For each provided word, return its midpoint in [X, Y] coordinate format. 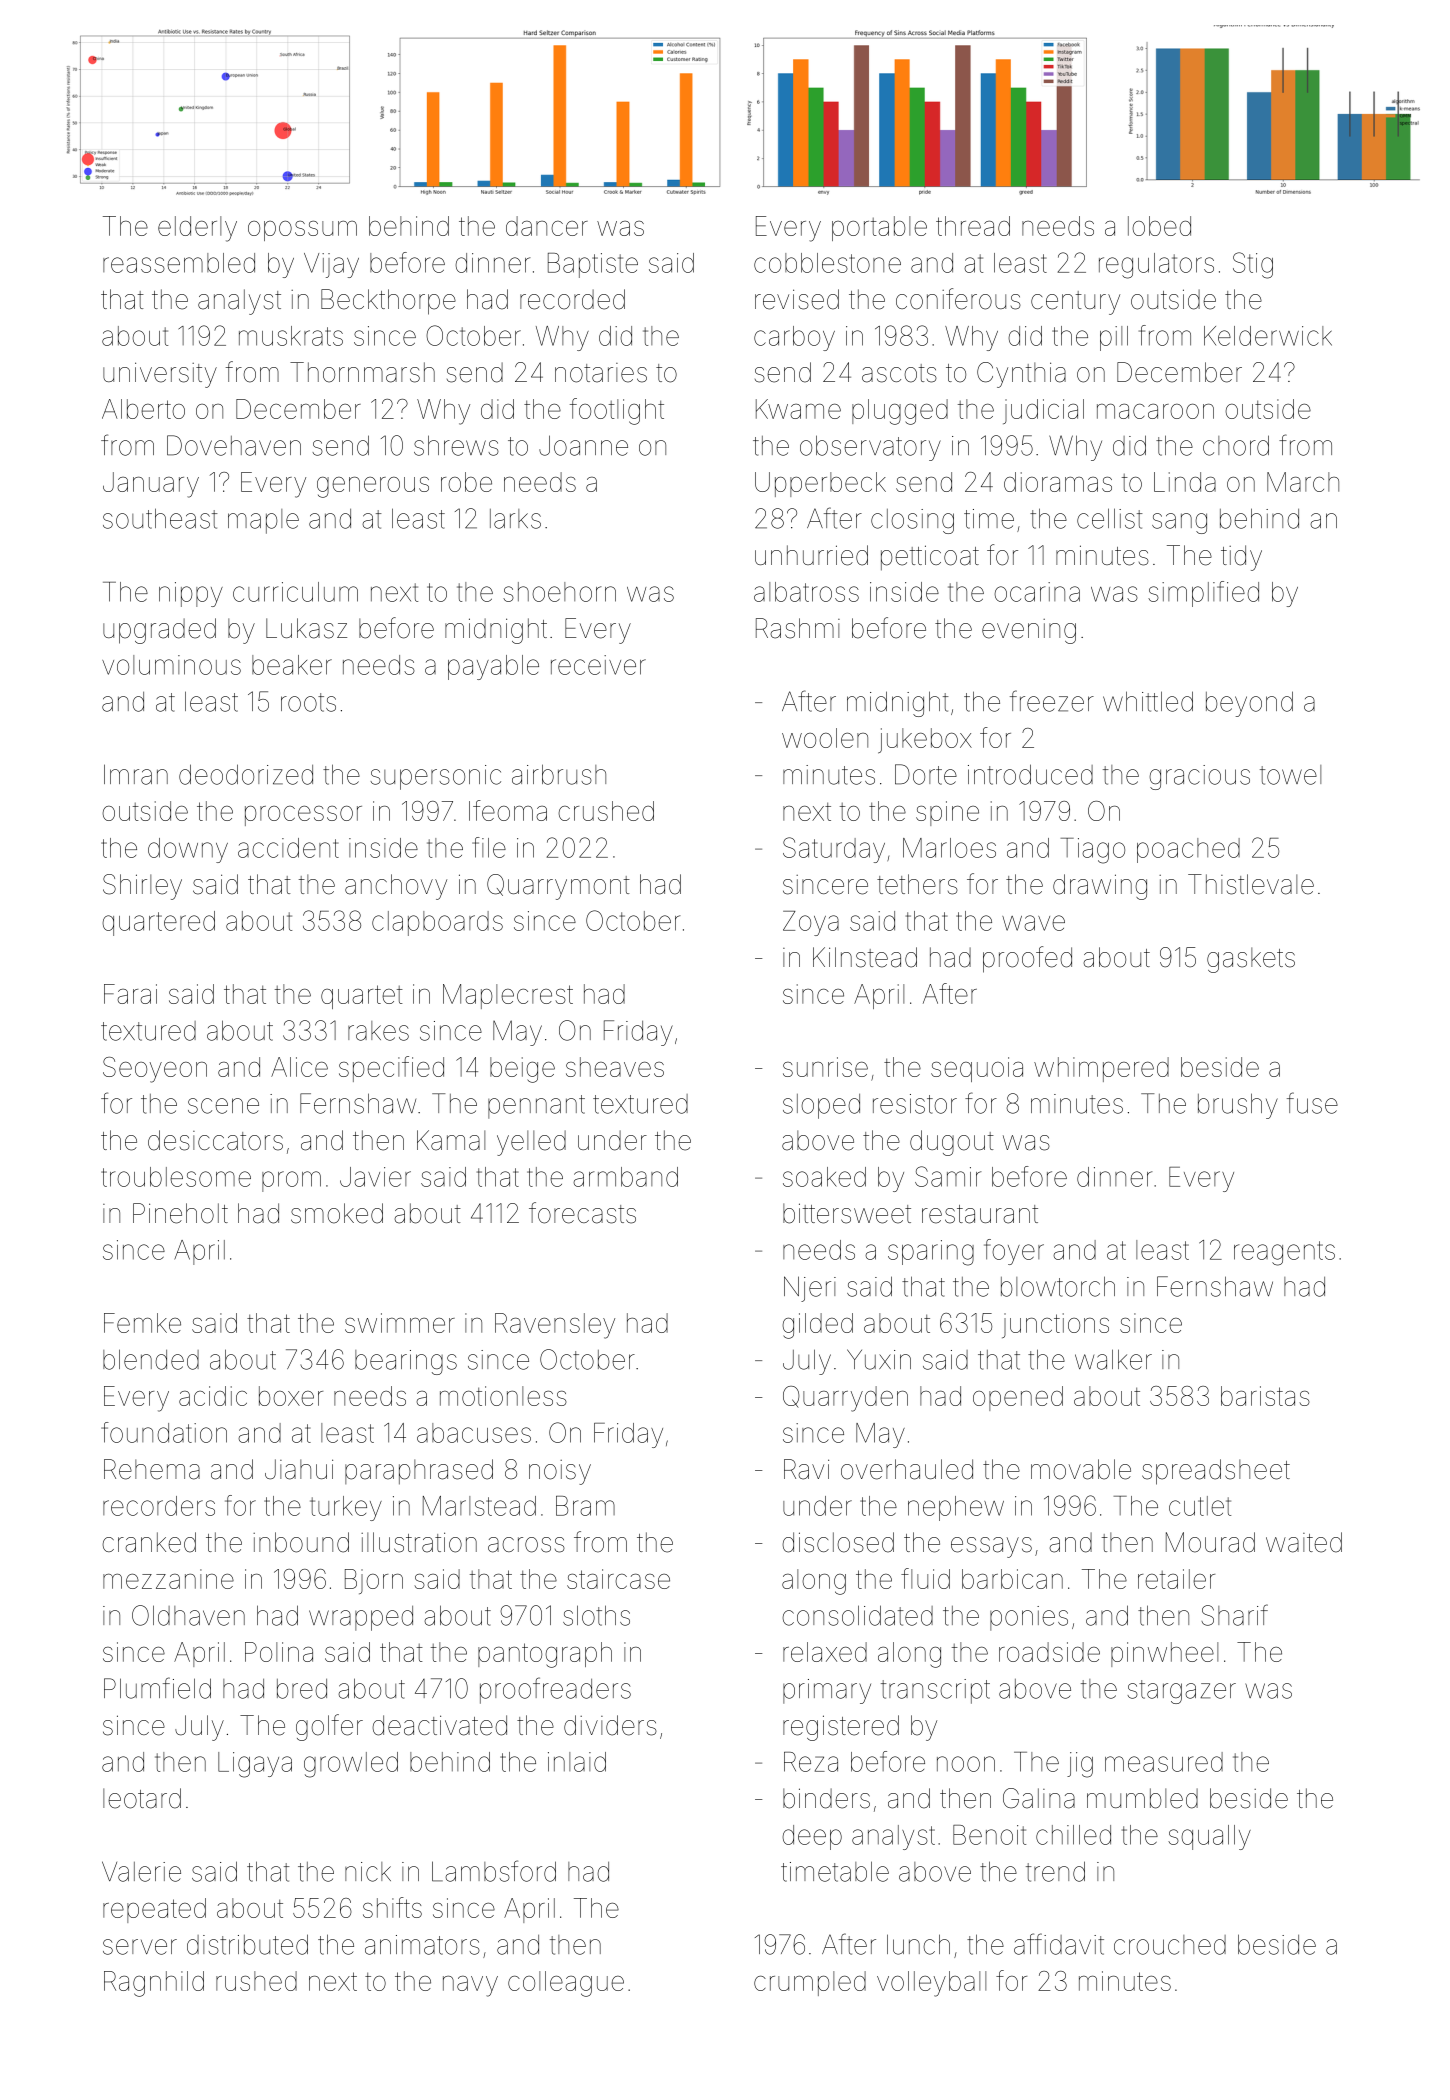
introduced [1030, 774]
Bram [585, 1506]
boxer [291, 1396]
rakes [378, 1031]
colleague [566, 1984]
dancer [547, 226]
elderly [197, 229]
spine [947, 813]
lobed [1159, 226]
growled [351, 1765]
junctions [1055, 1325]
